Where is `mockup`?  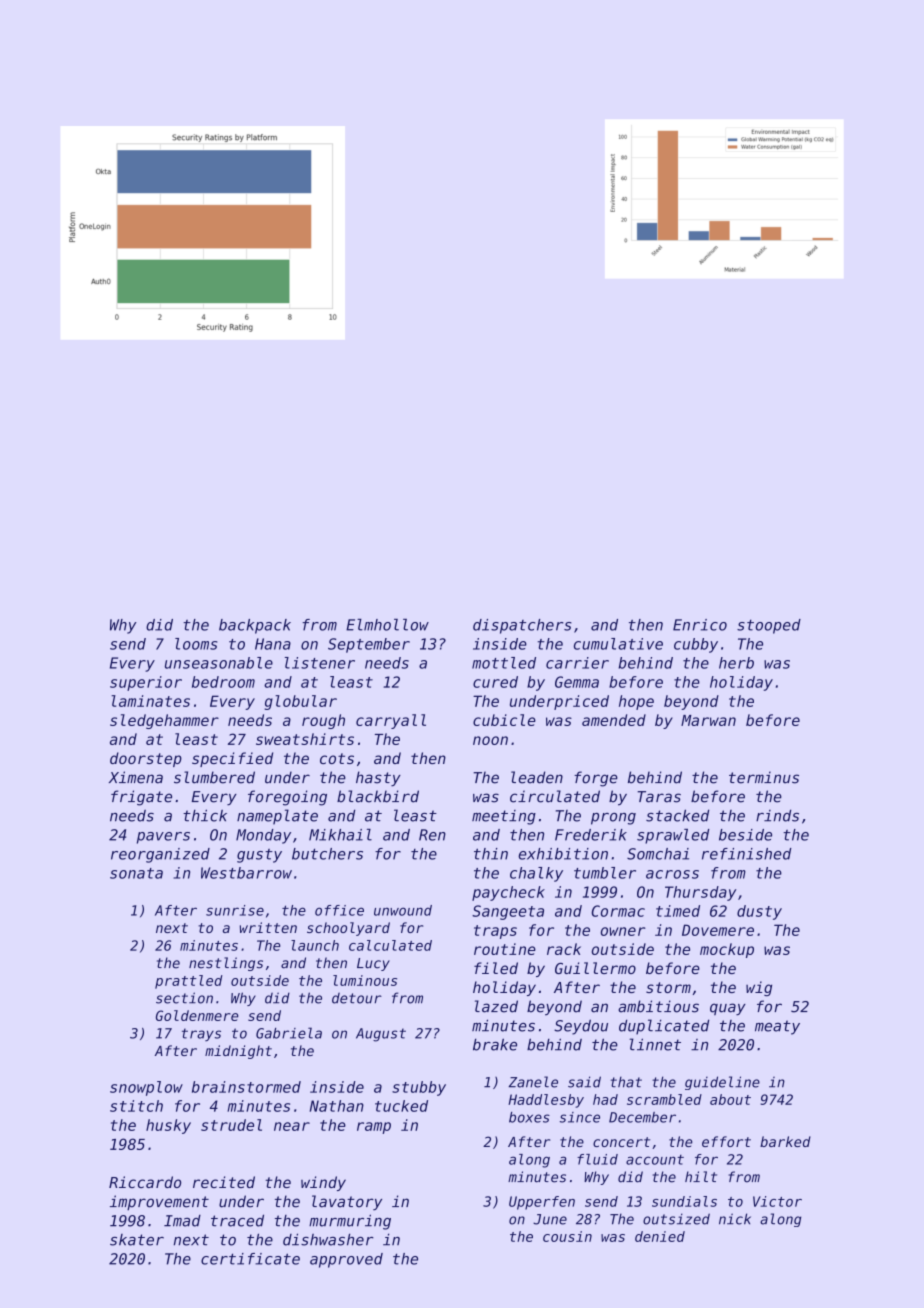 mockup is located at coordinates (727, 950).
